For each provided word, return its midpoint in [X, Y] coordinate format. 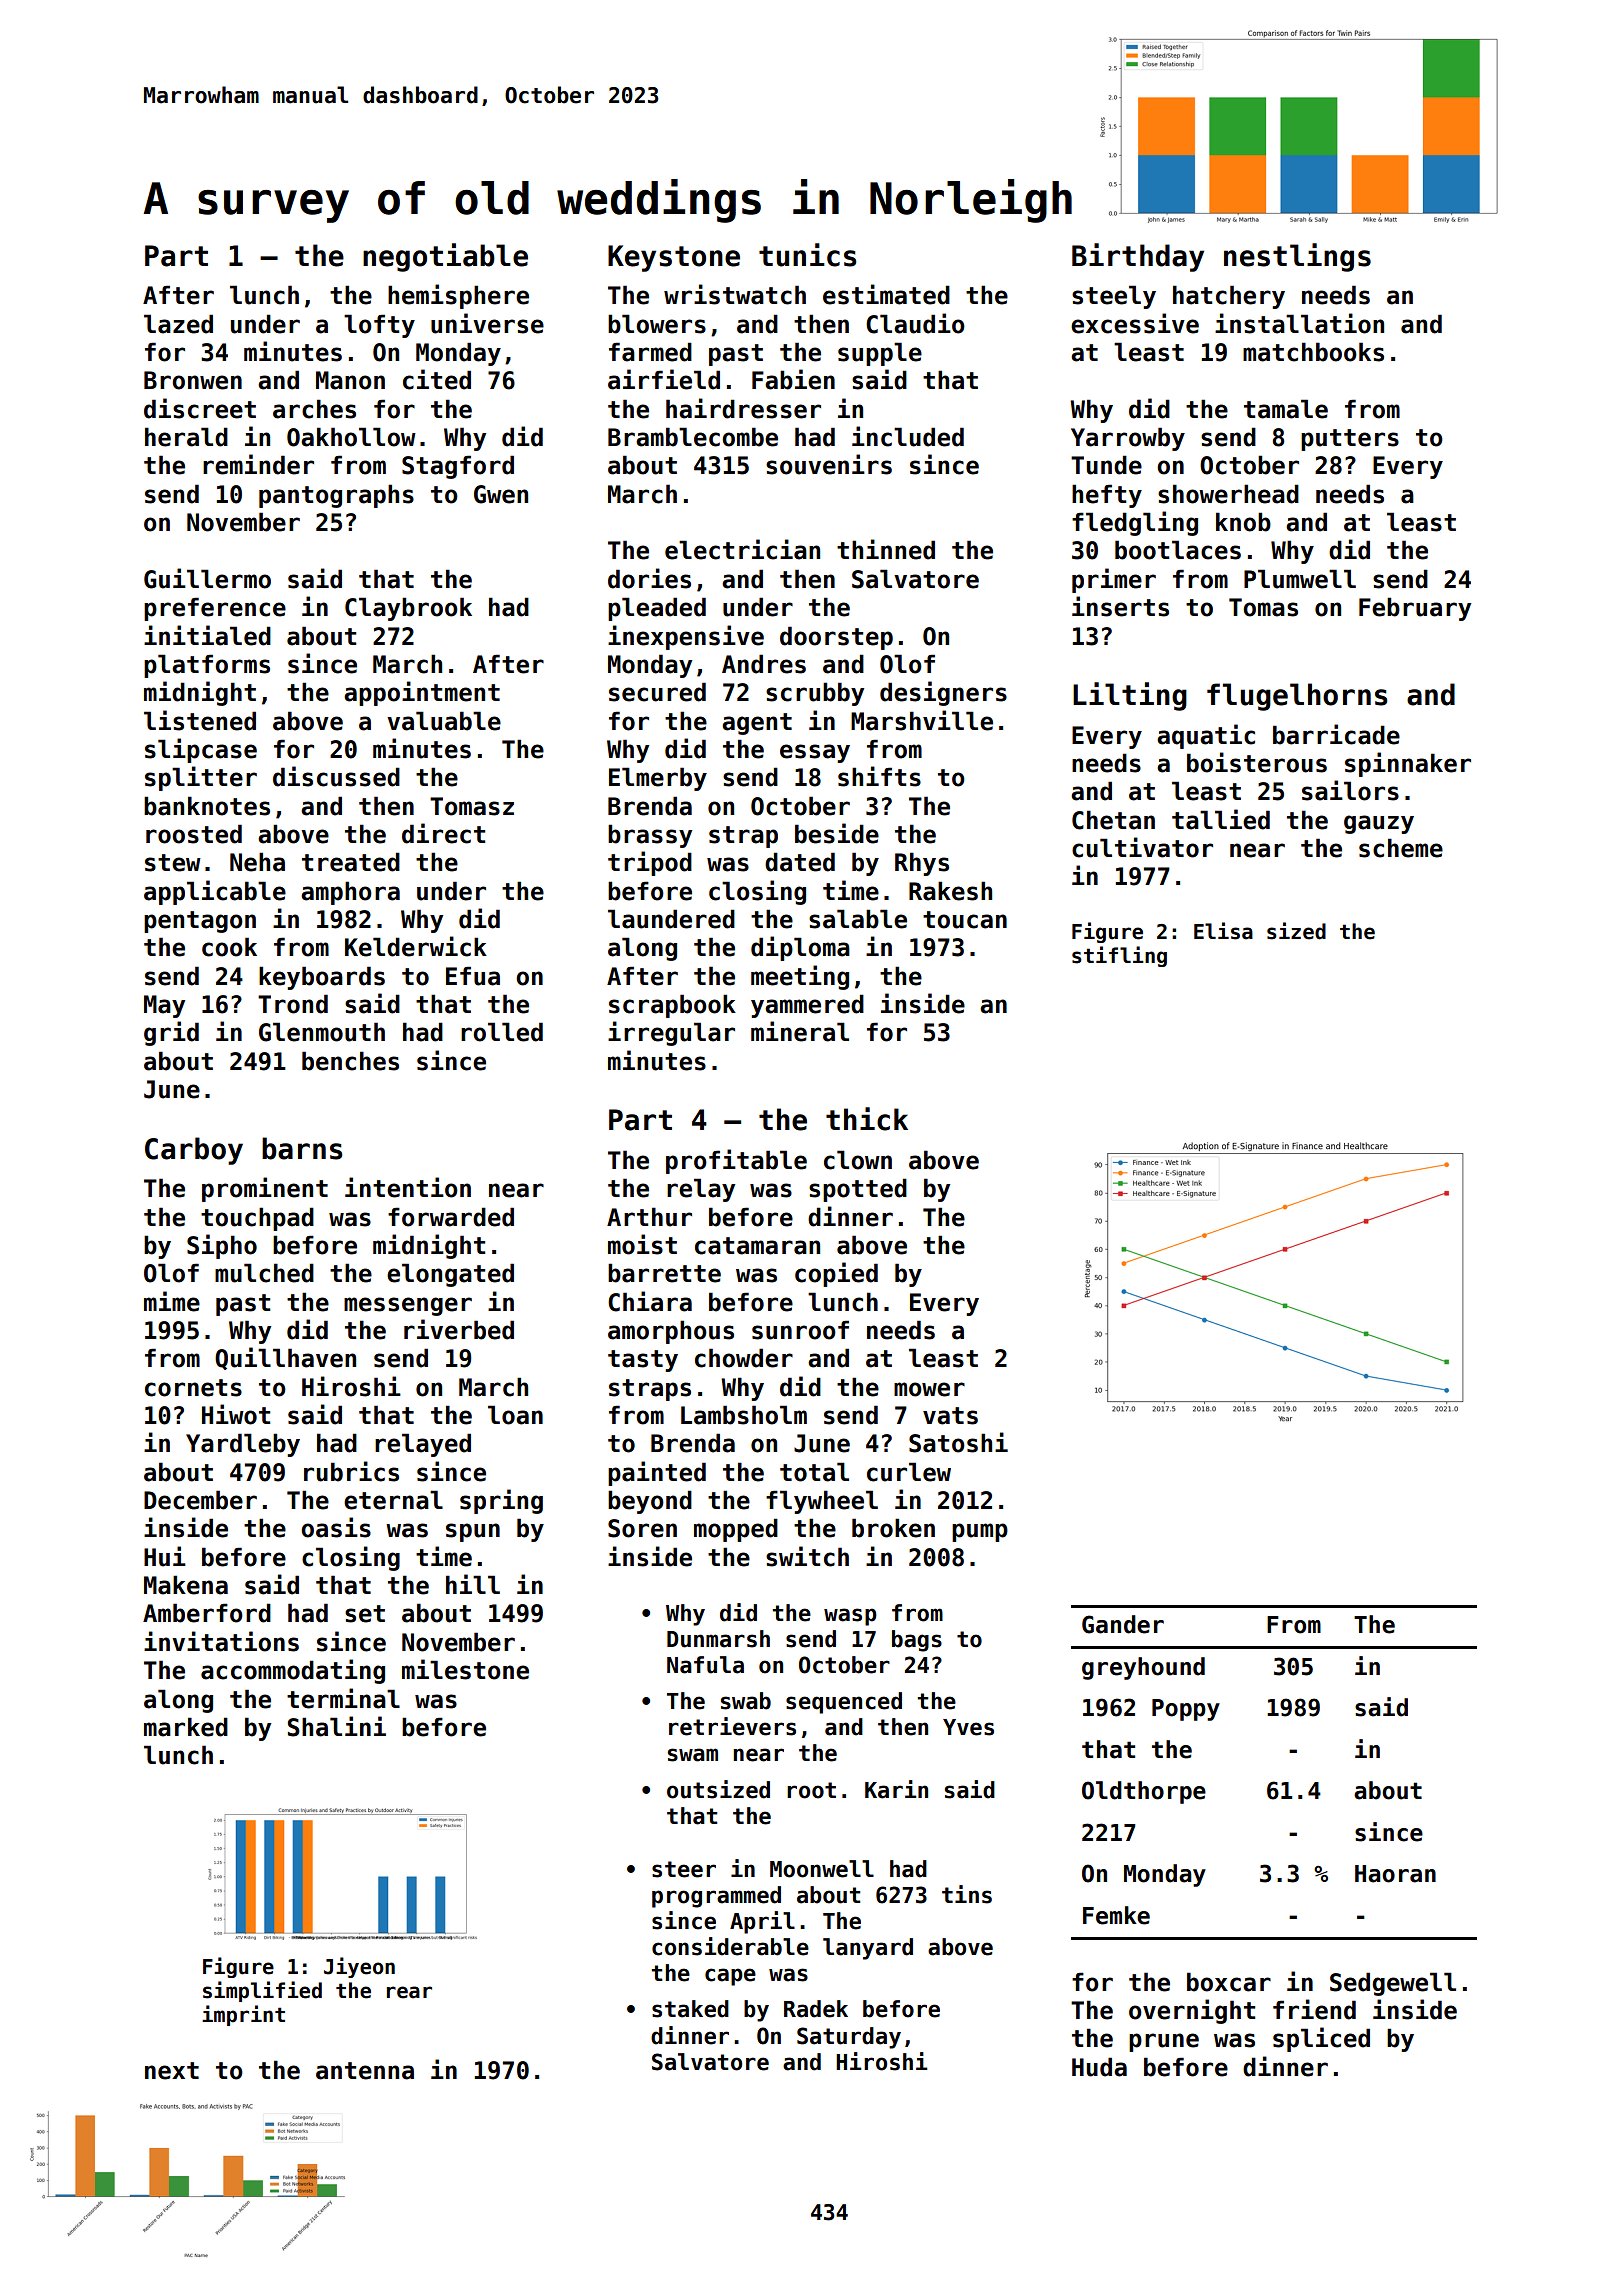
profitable [736, 1161]
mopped [736, 1530]
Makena [186, 1585]
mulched [264, 1273]
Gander [1123, 1624]
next [172, 2071]
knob [1243, 522]
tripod [650, 863]
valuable [444, 721]
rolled [502, 1032]
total [814, 1472]
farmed [650, 352]
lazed [178, 324]
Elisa [1223, 931]
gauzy [1379, 824]
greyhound [1143, 1668]
